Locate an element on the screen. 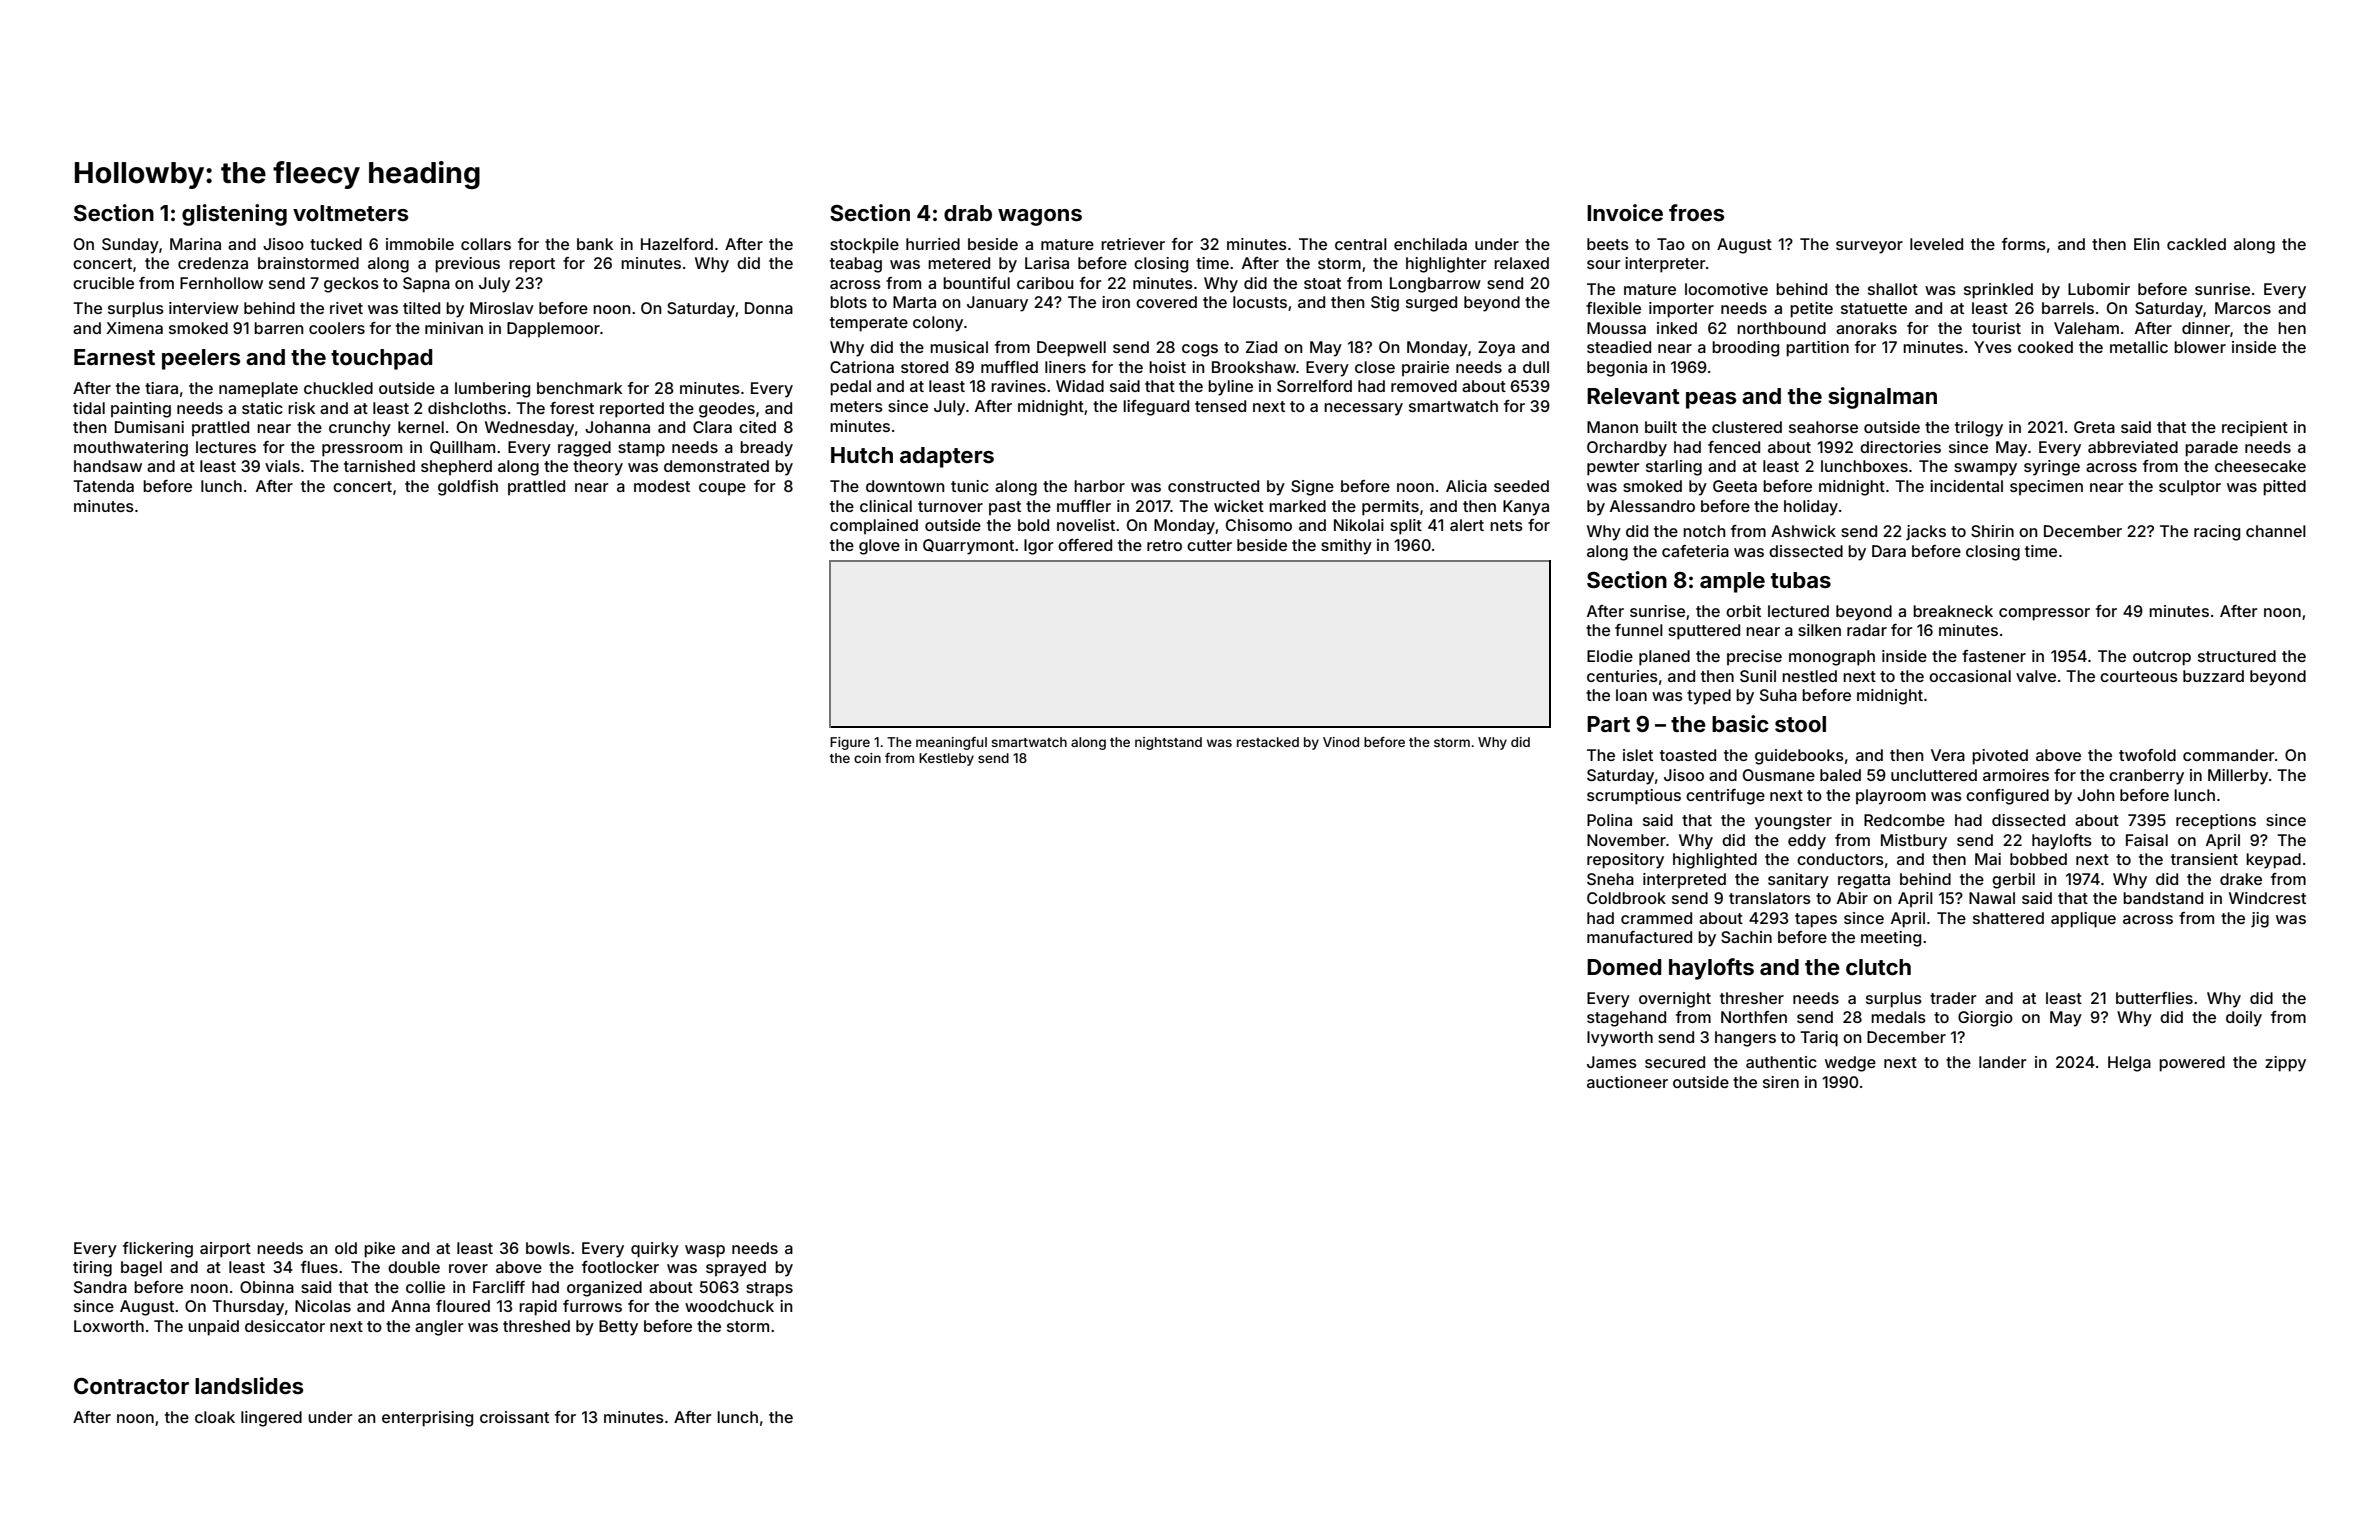 The image size is (2380, 1540). Sunday is located at coordinates (130, 246).
